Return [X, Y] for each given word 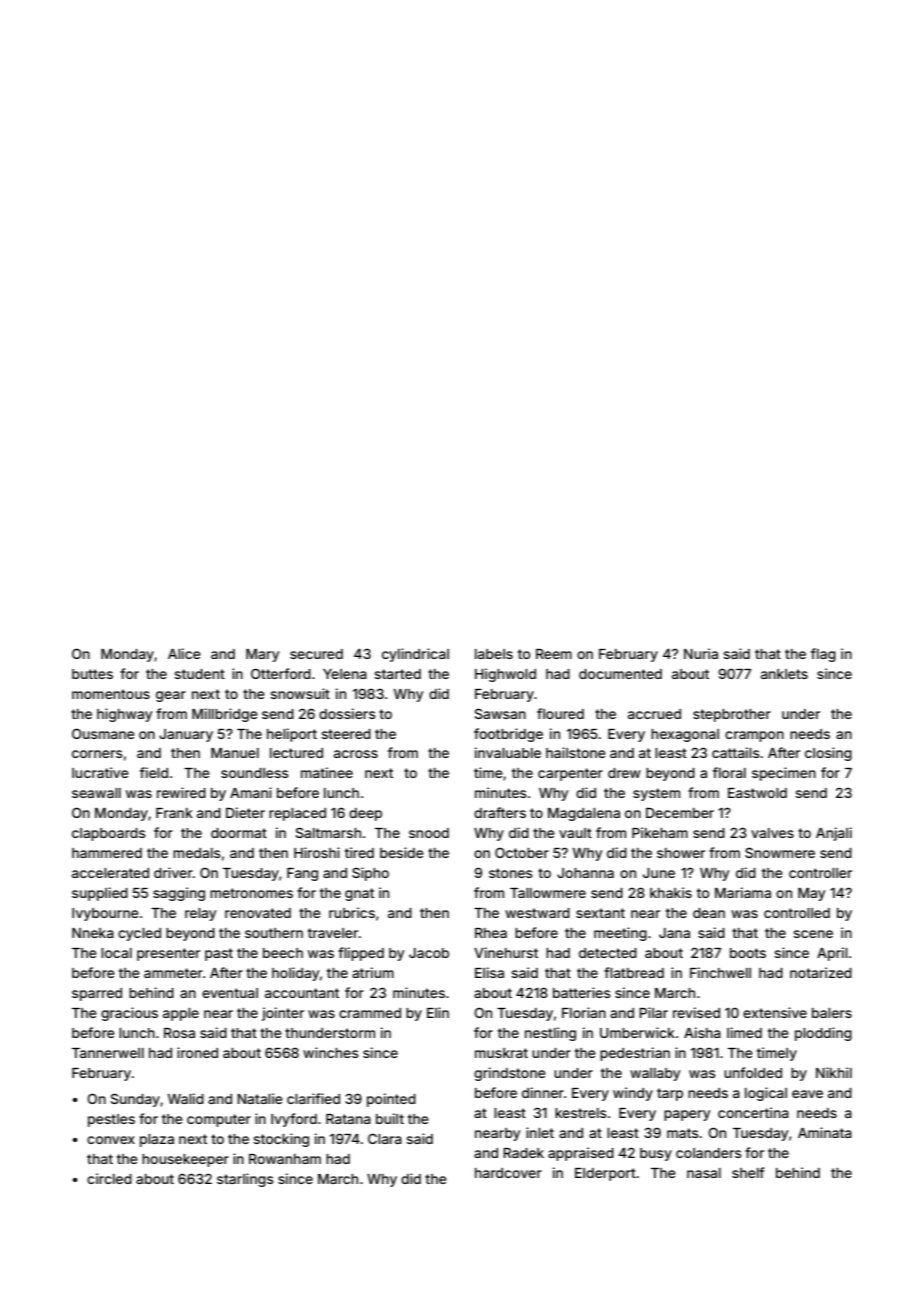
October [522, 852]
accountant [302, 993]
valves [772, 833]
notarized [821, 972]
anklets [784, 674]
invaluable [508, 752]
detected [608, 953]
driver [173, 872]
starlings [245, 1180]
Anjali [834, 834]
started [397, 674]
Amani [251, 792]
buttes [92, 674]
